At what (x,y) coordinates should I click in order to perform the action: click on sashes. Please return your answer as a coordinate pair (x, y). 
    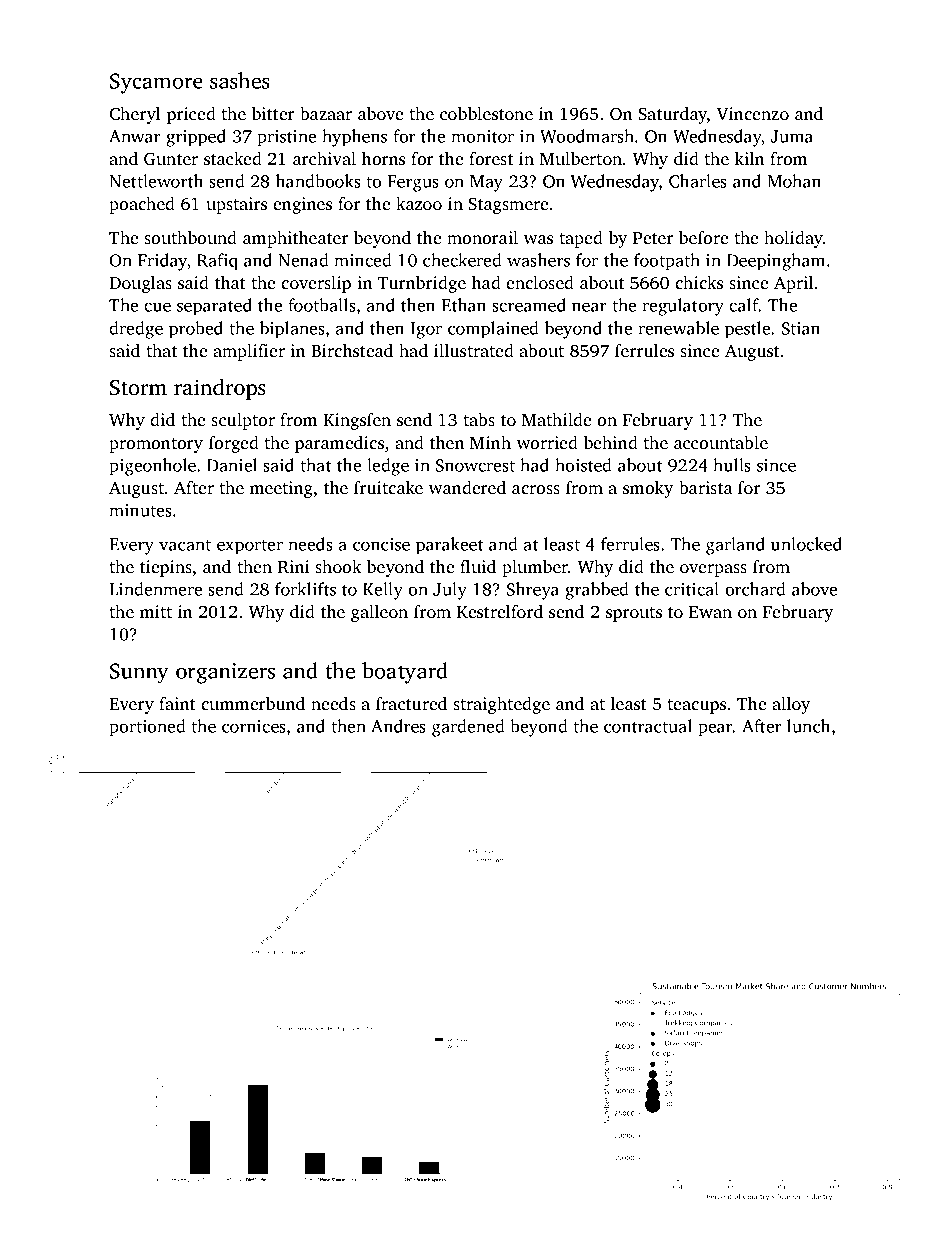
    Looking at the image, I should click on (240, 80).
